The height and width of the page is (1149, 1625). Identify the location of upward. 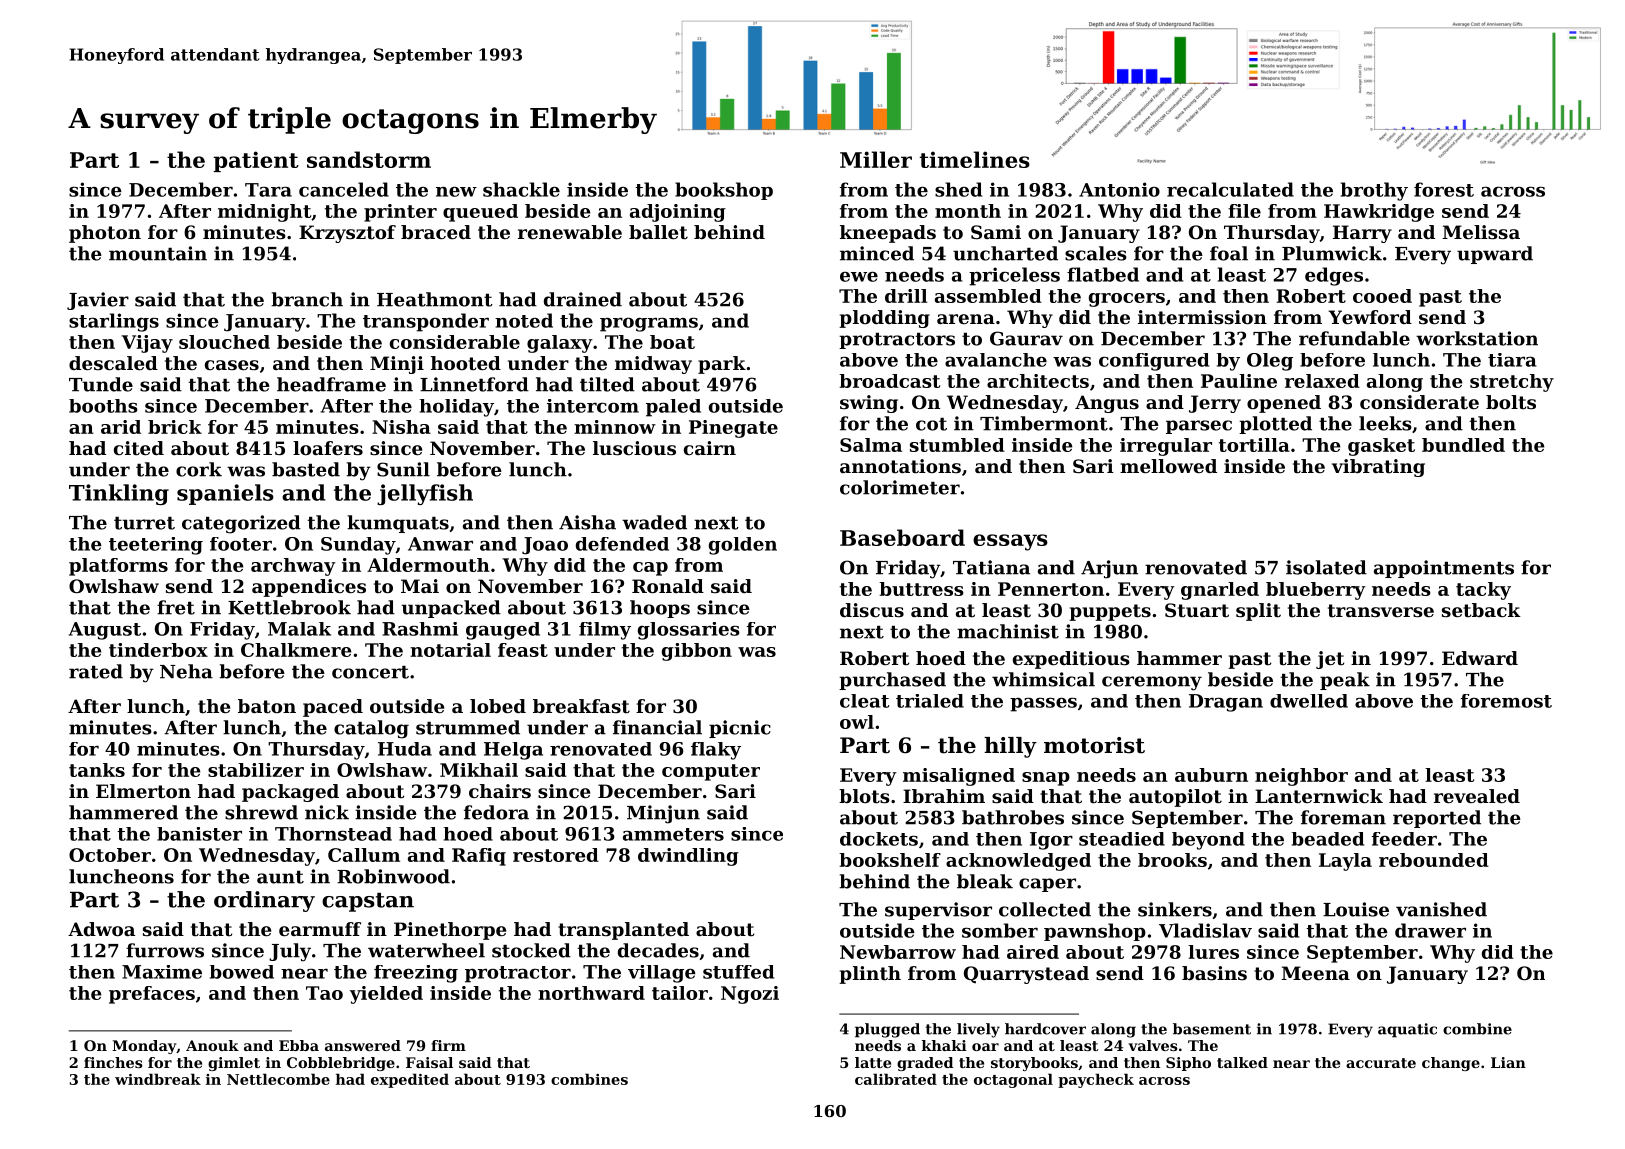
(1495, 255).
